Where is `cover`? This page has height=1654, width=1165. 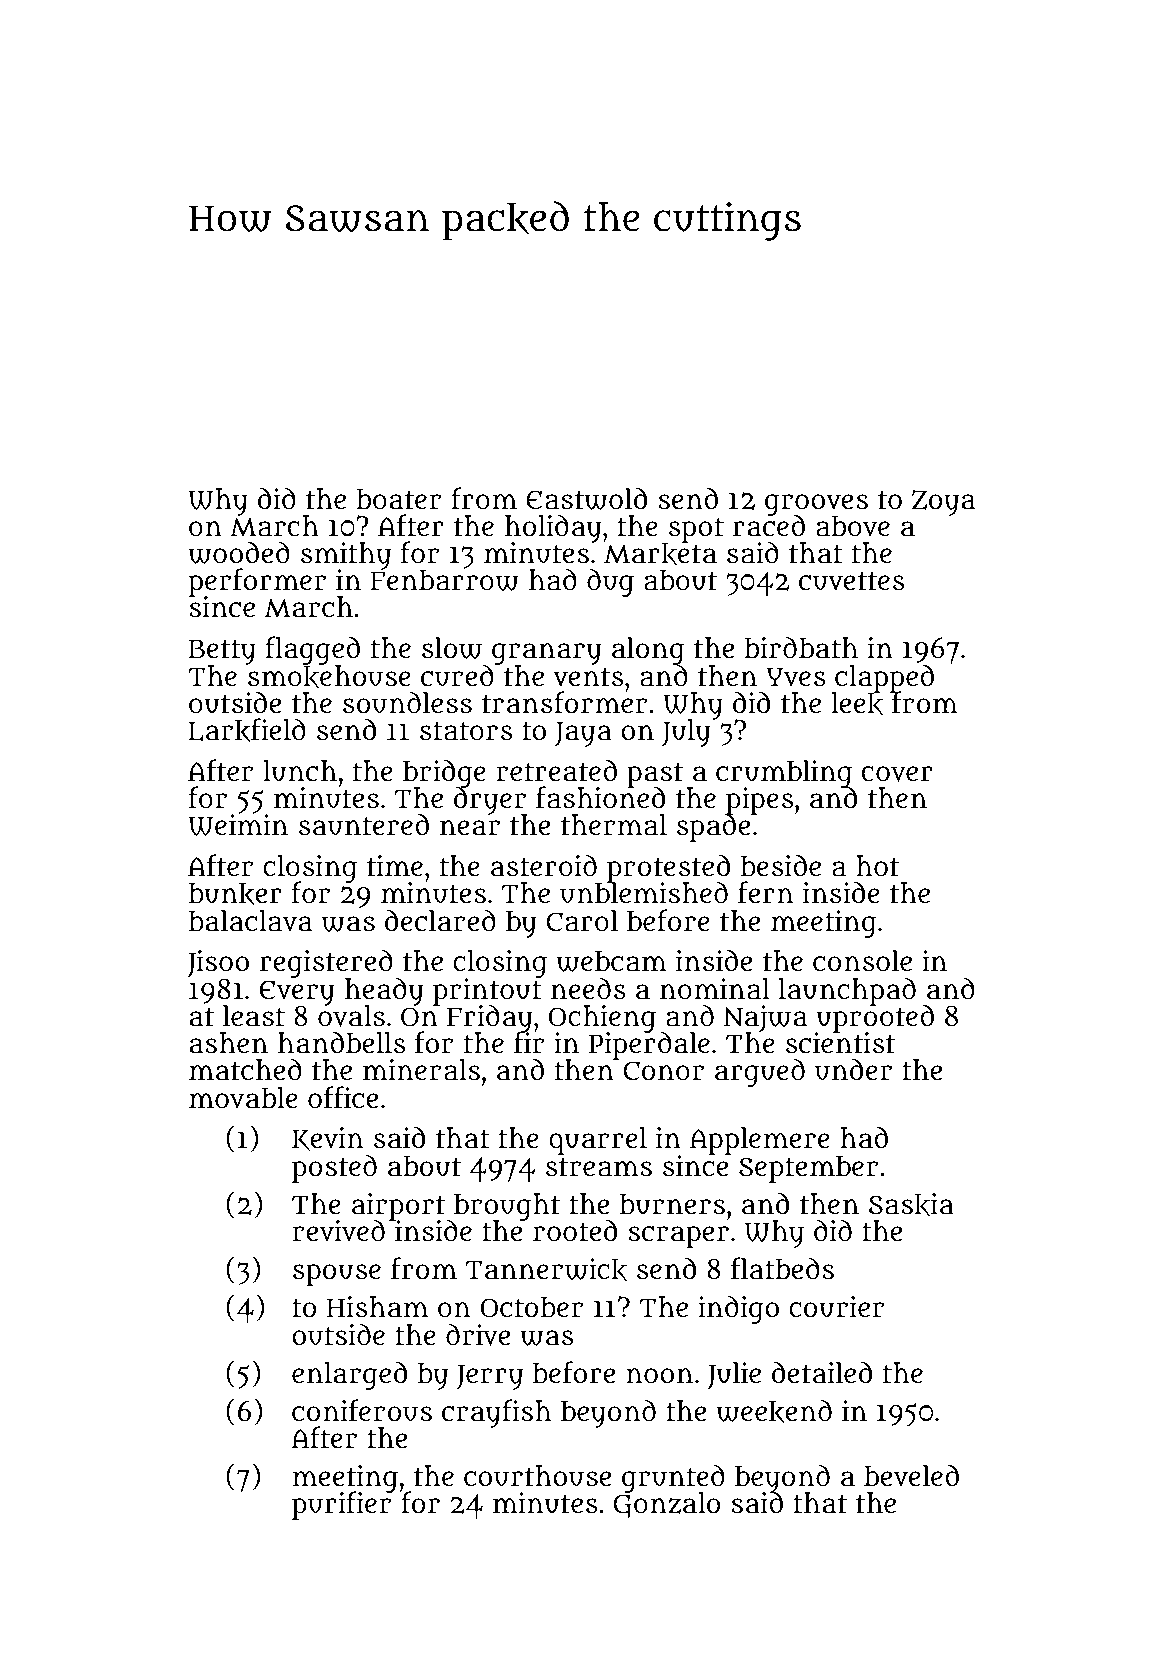 cover is located at coordinates (897, 774).
